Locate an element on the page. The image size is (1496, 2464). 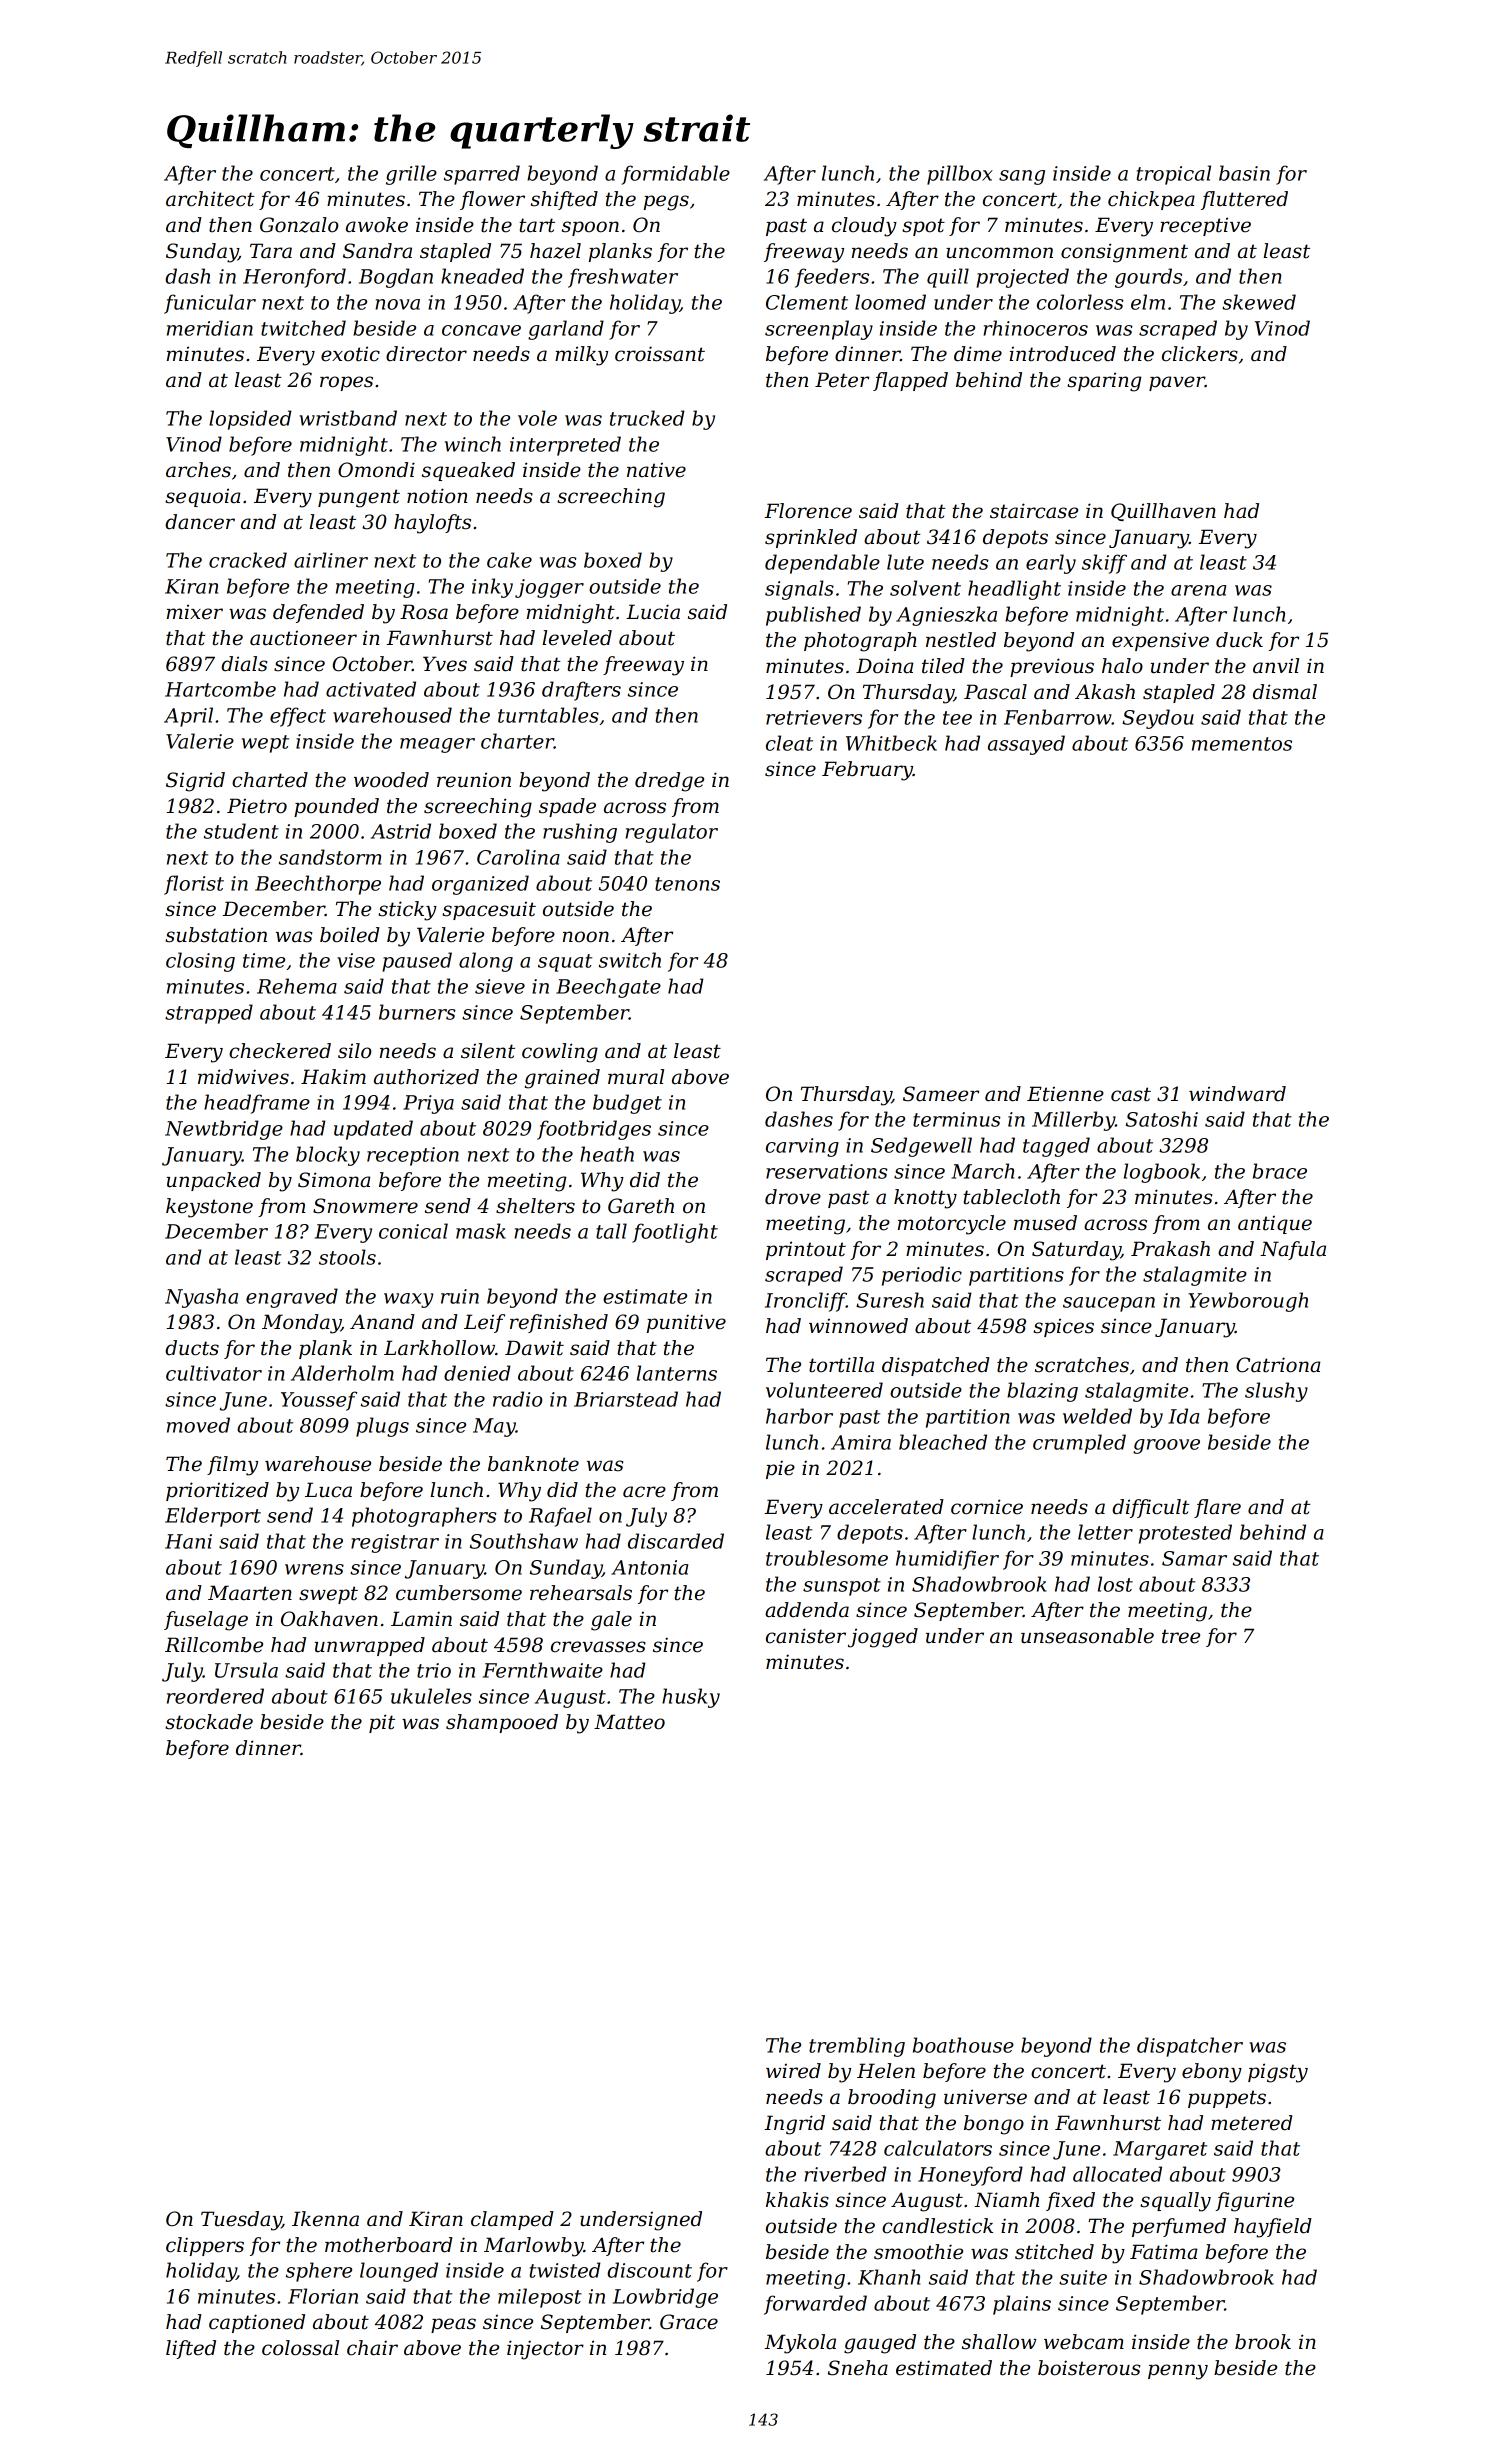
slushy is located at coordinates (1276, 1392).
